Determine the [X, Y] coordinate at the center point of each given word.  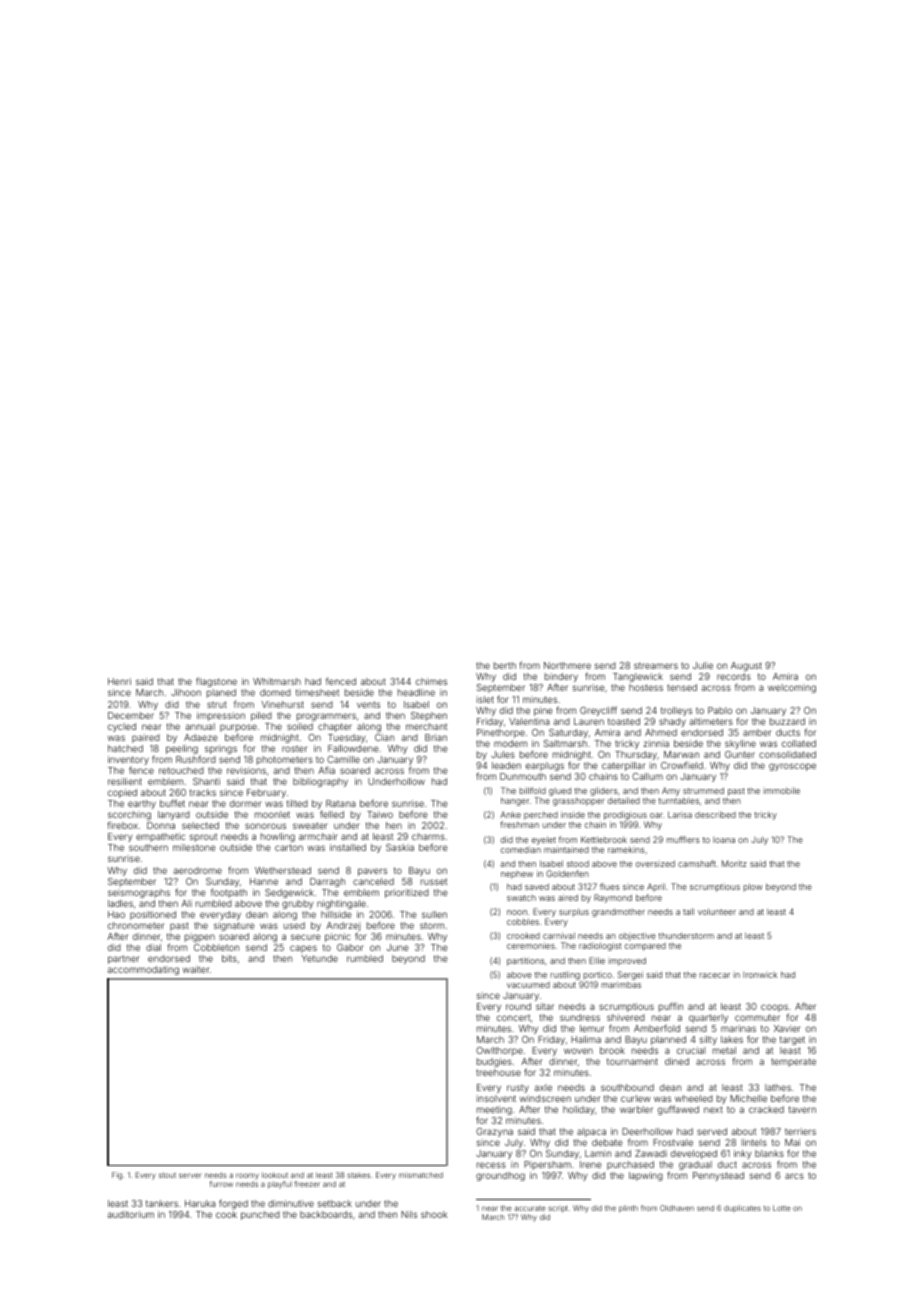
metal [724, 1050]
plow [753, 887]
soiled [300, 726]
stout [167, 1175]
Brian [436, 737]
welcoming [792, 688]
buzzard [787, 721]
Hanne [264, 881]
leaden [506, 765]
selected [200, 825]
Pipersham [547, 1165]
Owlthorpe [499, 1051]
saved [537, 886]
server [190, 1175]
